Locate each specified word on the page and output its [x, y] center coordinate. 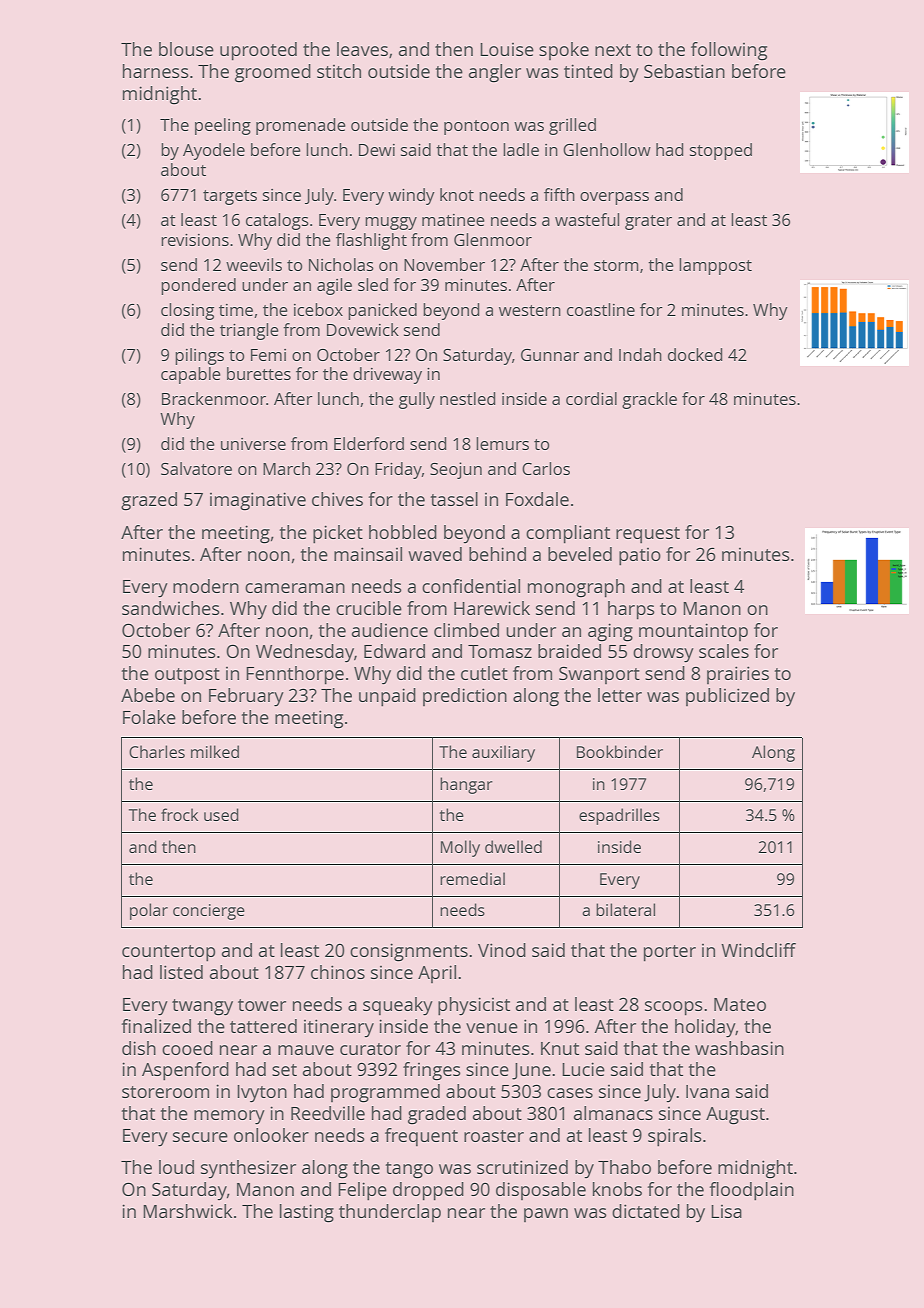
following [729, 51]
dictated [646, 1211]
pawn [546, 1215]
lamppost [715, 266]
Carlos [546, 468]
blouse [186, 49]
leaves [362, 49]
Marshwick [187, 1211]
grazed [149, 501]
